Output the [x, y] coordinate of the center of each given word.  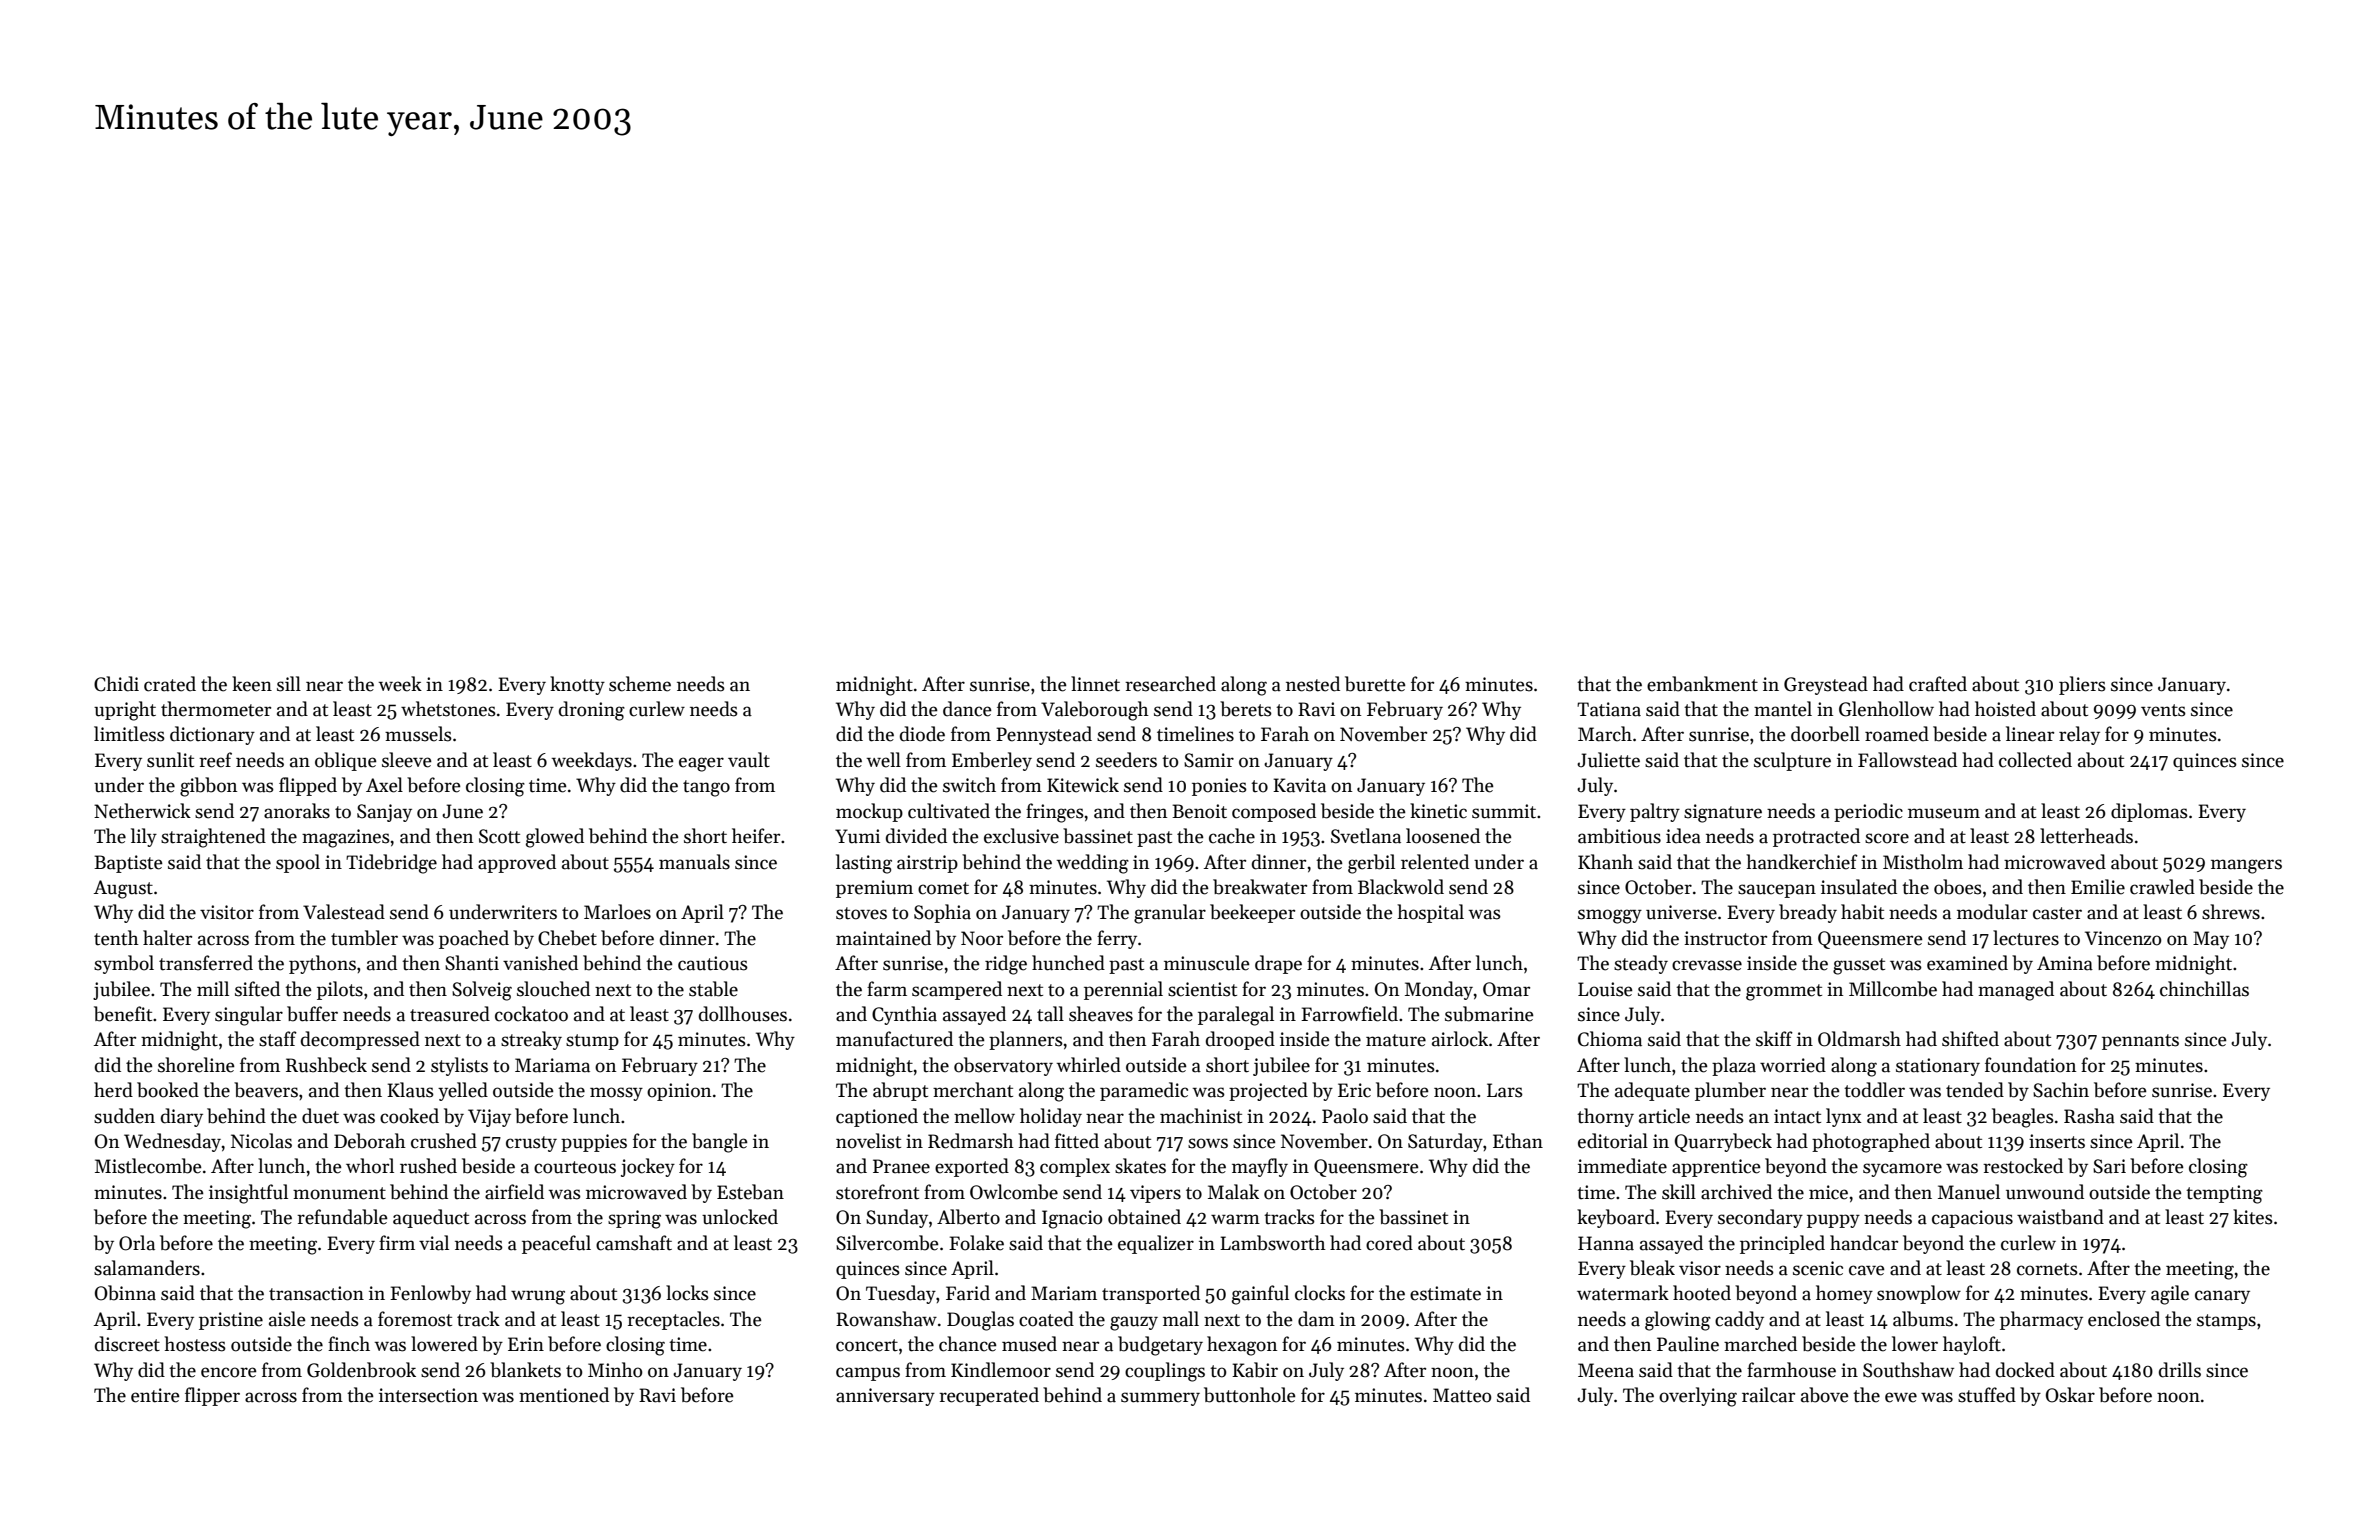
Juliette [1608, 760]
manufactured [894, 1039]
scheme [640, 684]
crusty [531, 1144]
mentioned [564, 1395]
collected [2035, 760]
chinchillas [2204, 989]
